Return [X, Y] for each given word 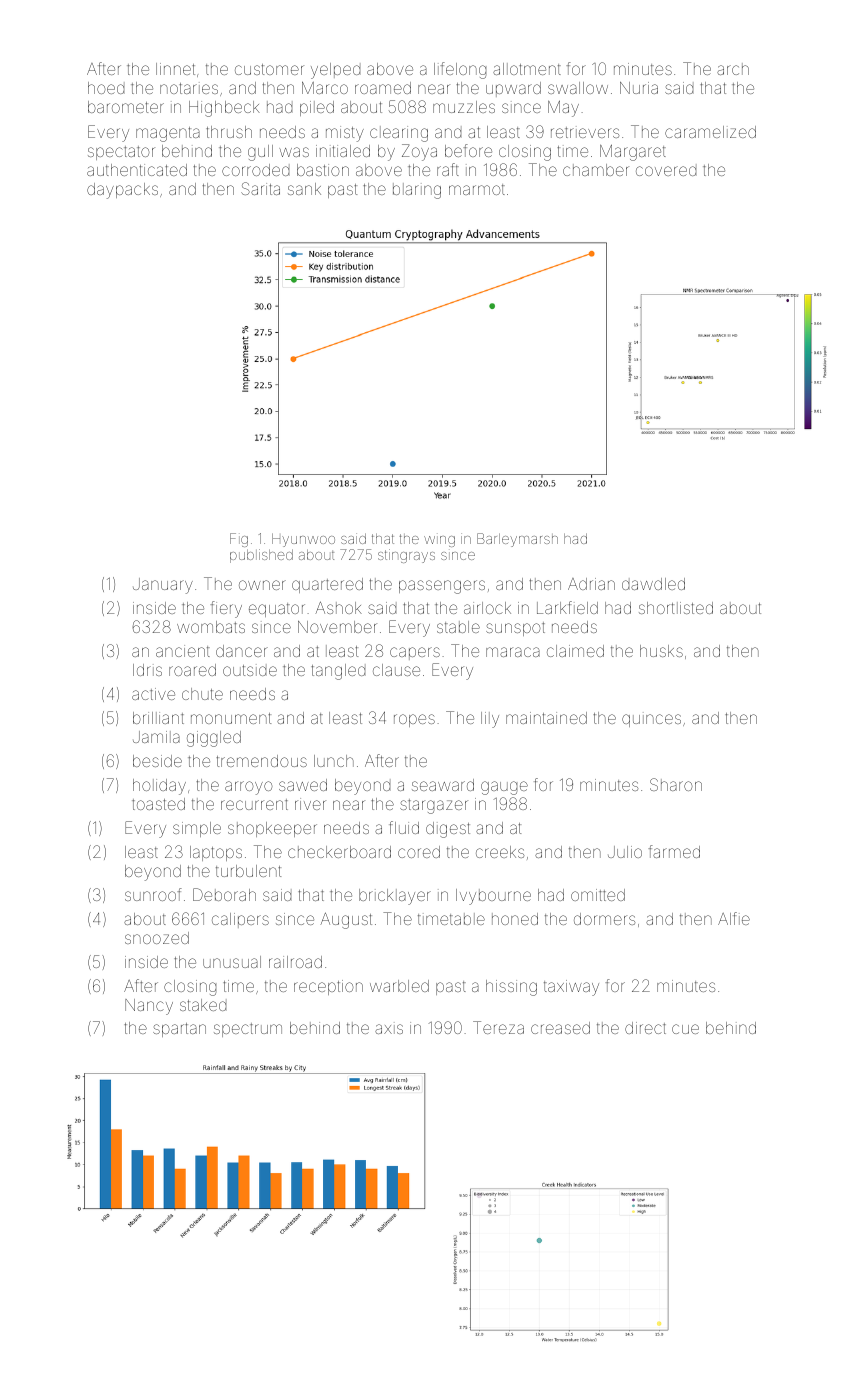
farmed [674, 851]
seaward [443, 785]
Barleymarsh [517, 540]
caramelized [710, 132]
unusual [232, 962]
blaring [417, 191]
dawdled [653, 584]
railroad [295, 962]
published [261, 556]
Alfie [734, 918]
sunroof [153, 894]
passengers [442, 587]
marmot [477, 189]
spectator [121, 153]
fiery [226, 609]
